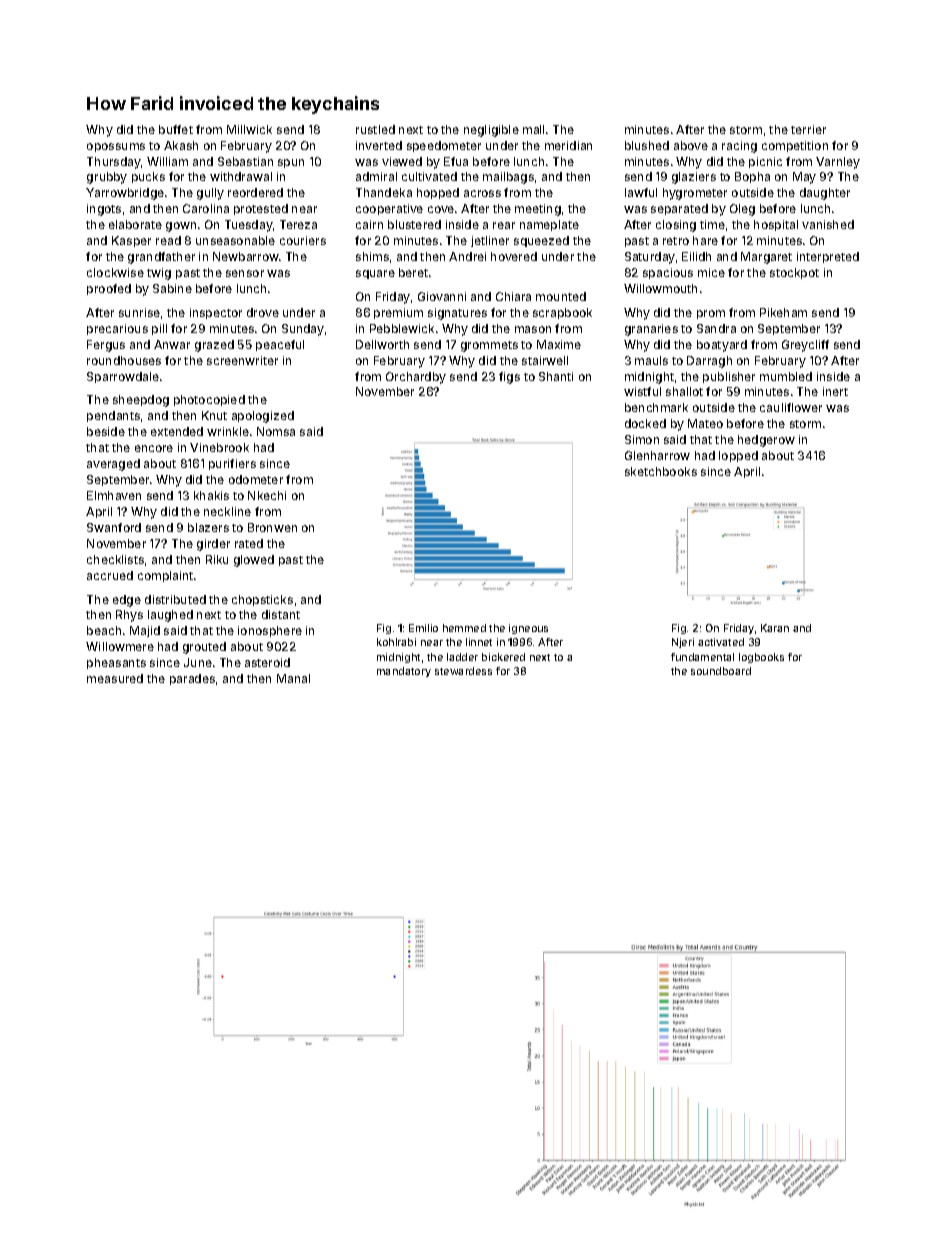  What do you see at coordinates (135, 224) in the image?
I see `elaborate` at bounding box center [135, 224].
